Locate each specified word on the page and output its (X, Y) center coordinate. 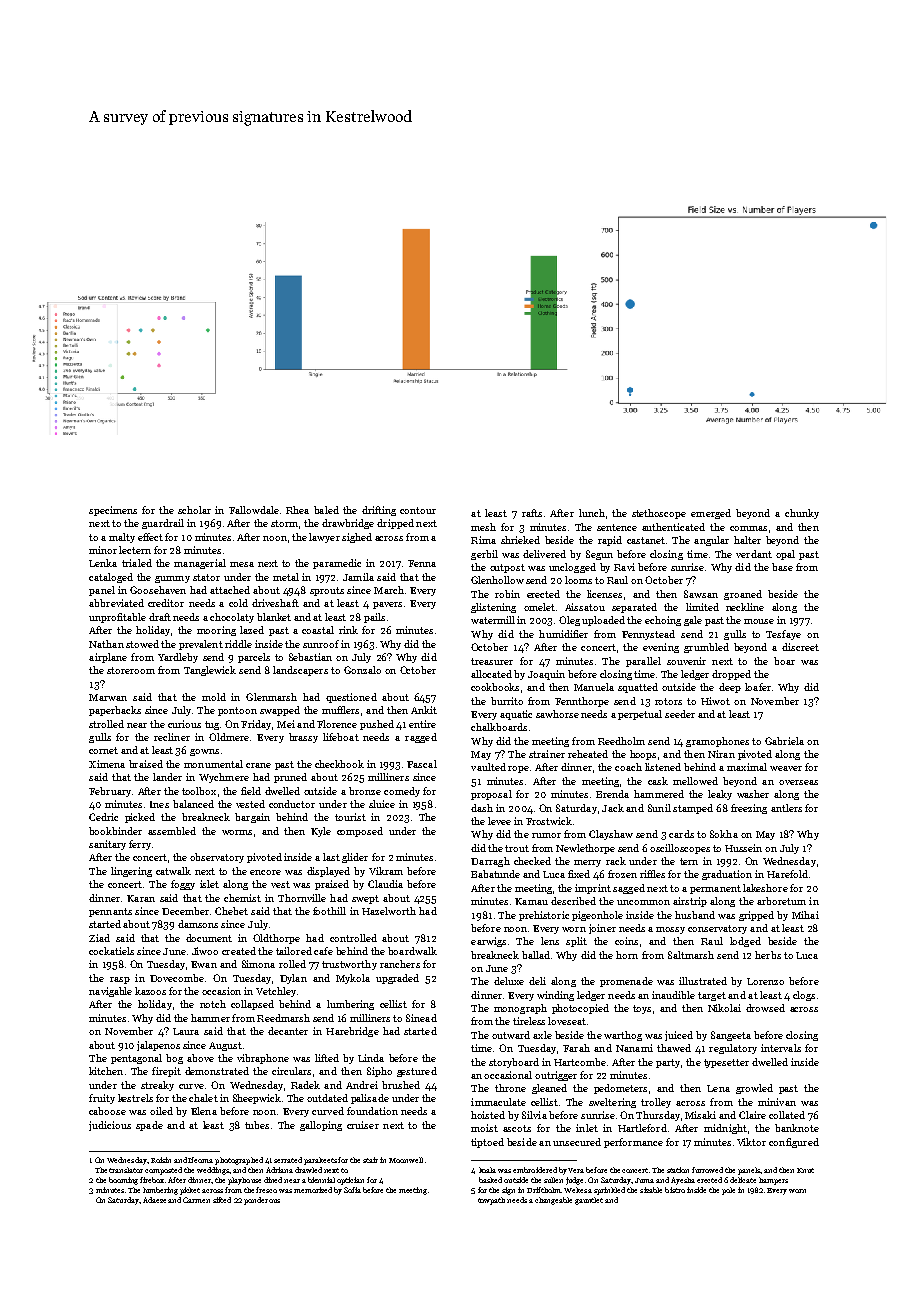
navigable (110, 992)
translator (126, 1170)
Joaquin (546, 675)
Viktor (751, 1142)
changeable (553, 1201)
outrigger (556, 1076)
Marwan (108, 697)
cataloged (111, 578)
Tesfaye (783, 635)
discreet (800, 647)
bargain (252, 818)
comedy (402, 792)
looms (578, 580)
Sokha (724, 834)
